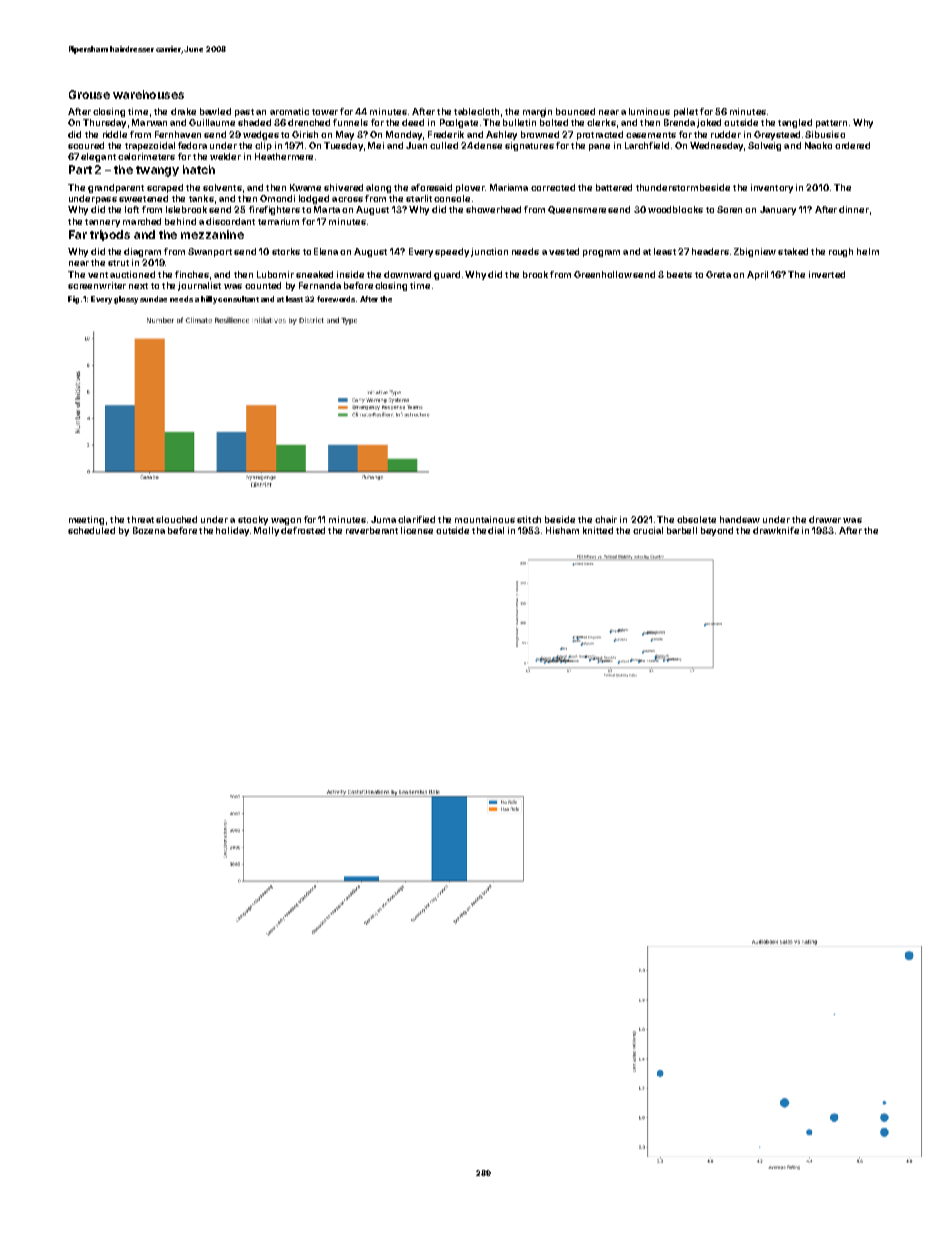 This image has width=952, height=1233. What do you see at coordinates (419, 198) in the image?
I see `starlit` at bounding box center [419, 198].
